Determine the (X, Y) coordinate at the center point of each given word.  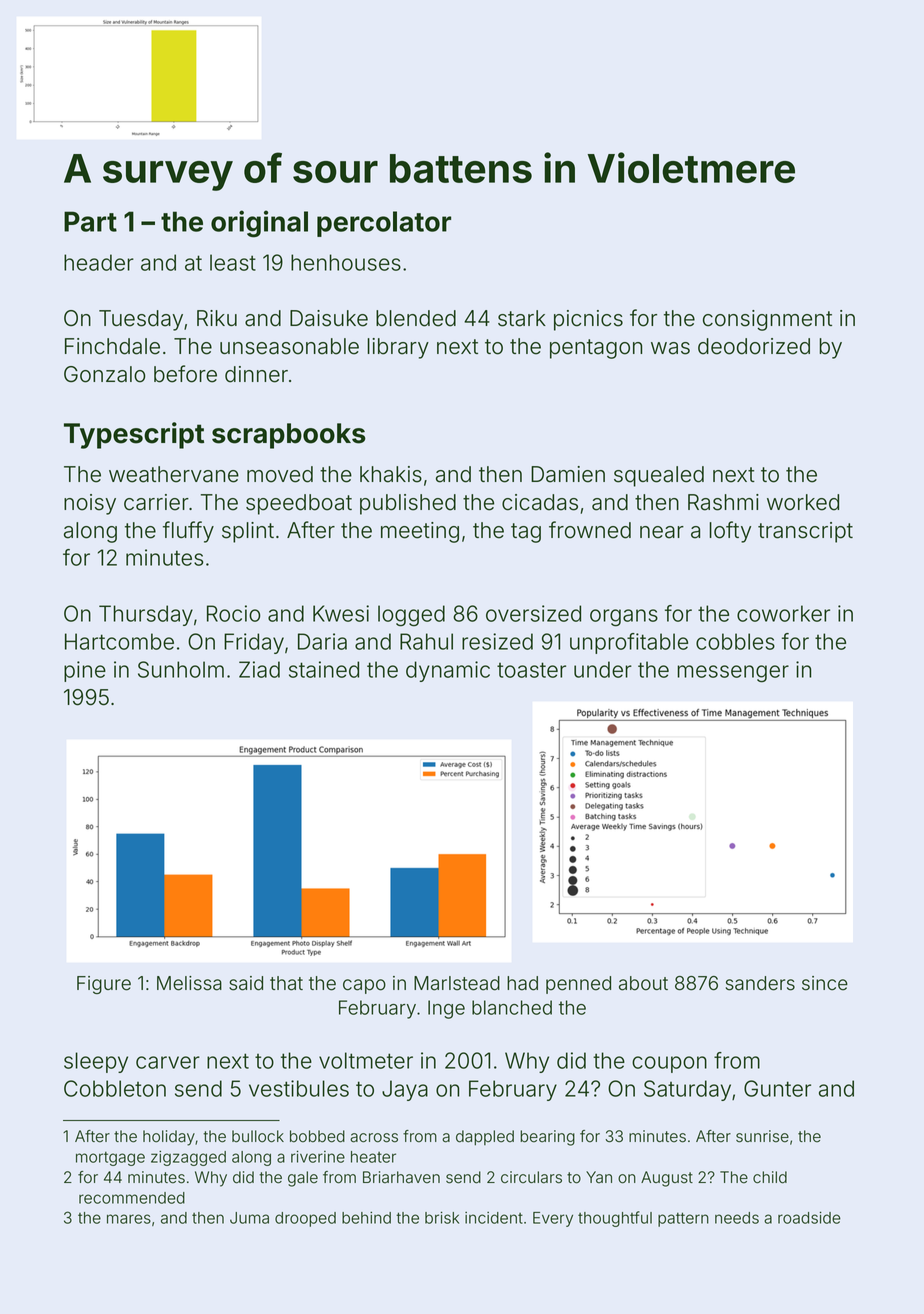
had (522, 983)
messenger (733, 674)
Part (90, 221)
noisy (90, 504)
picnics (588, 320)
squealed (659, 476)
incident (494, 1218)
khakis (391, 474)
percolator (384, 224)
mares (129, 1219)
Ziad (259, 669)
